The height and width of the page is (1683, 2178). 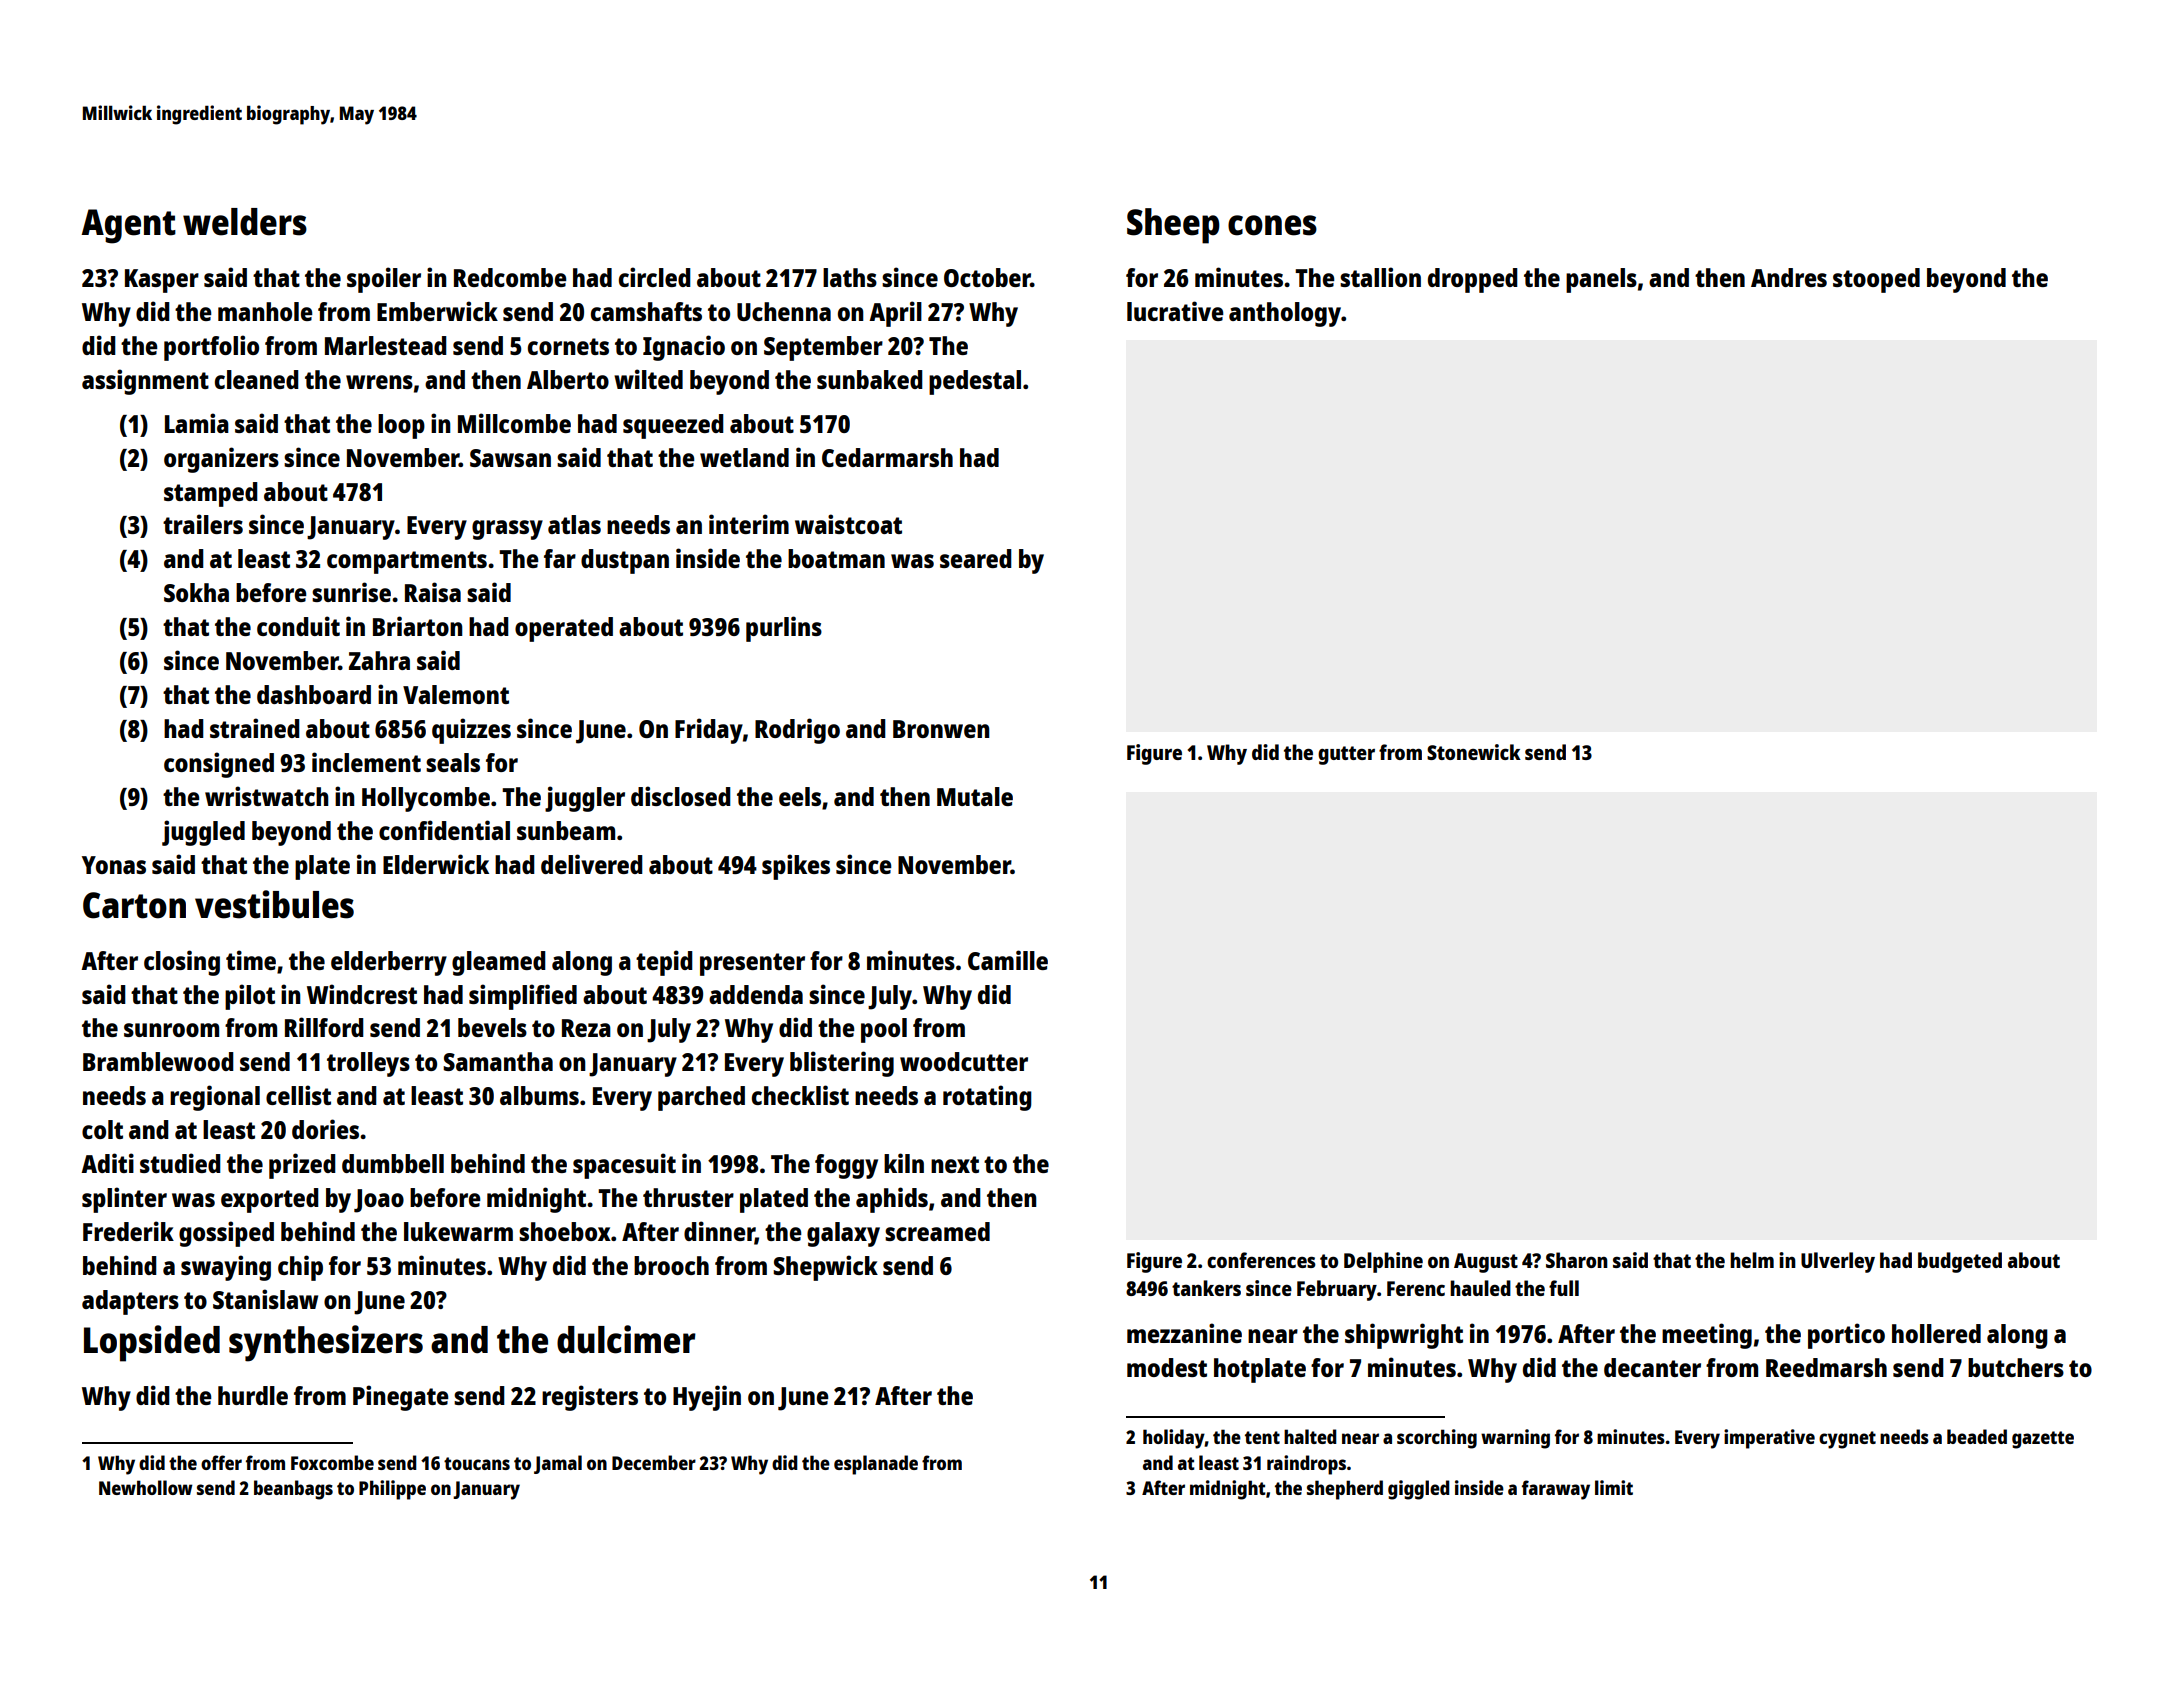 I want to click on woodcutter, so click(x=964, y=1061).
